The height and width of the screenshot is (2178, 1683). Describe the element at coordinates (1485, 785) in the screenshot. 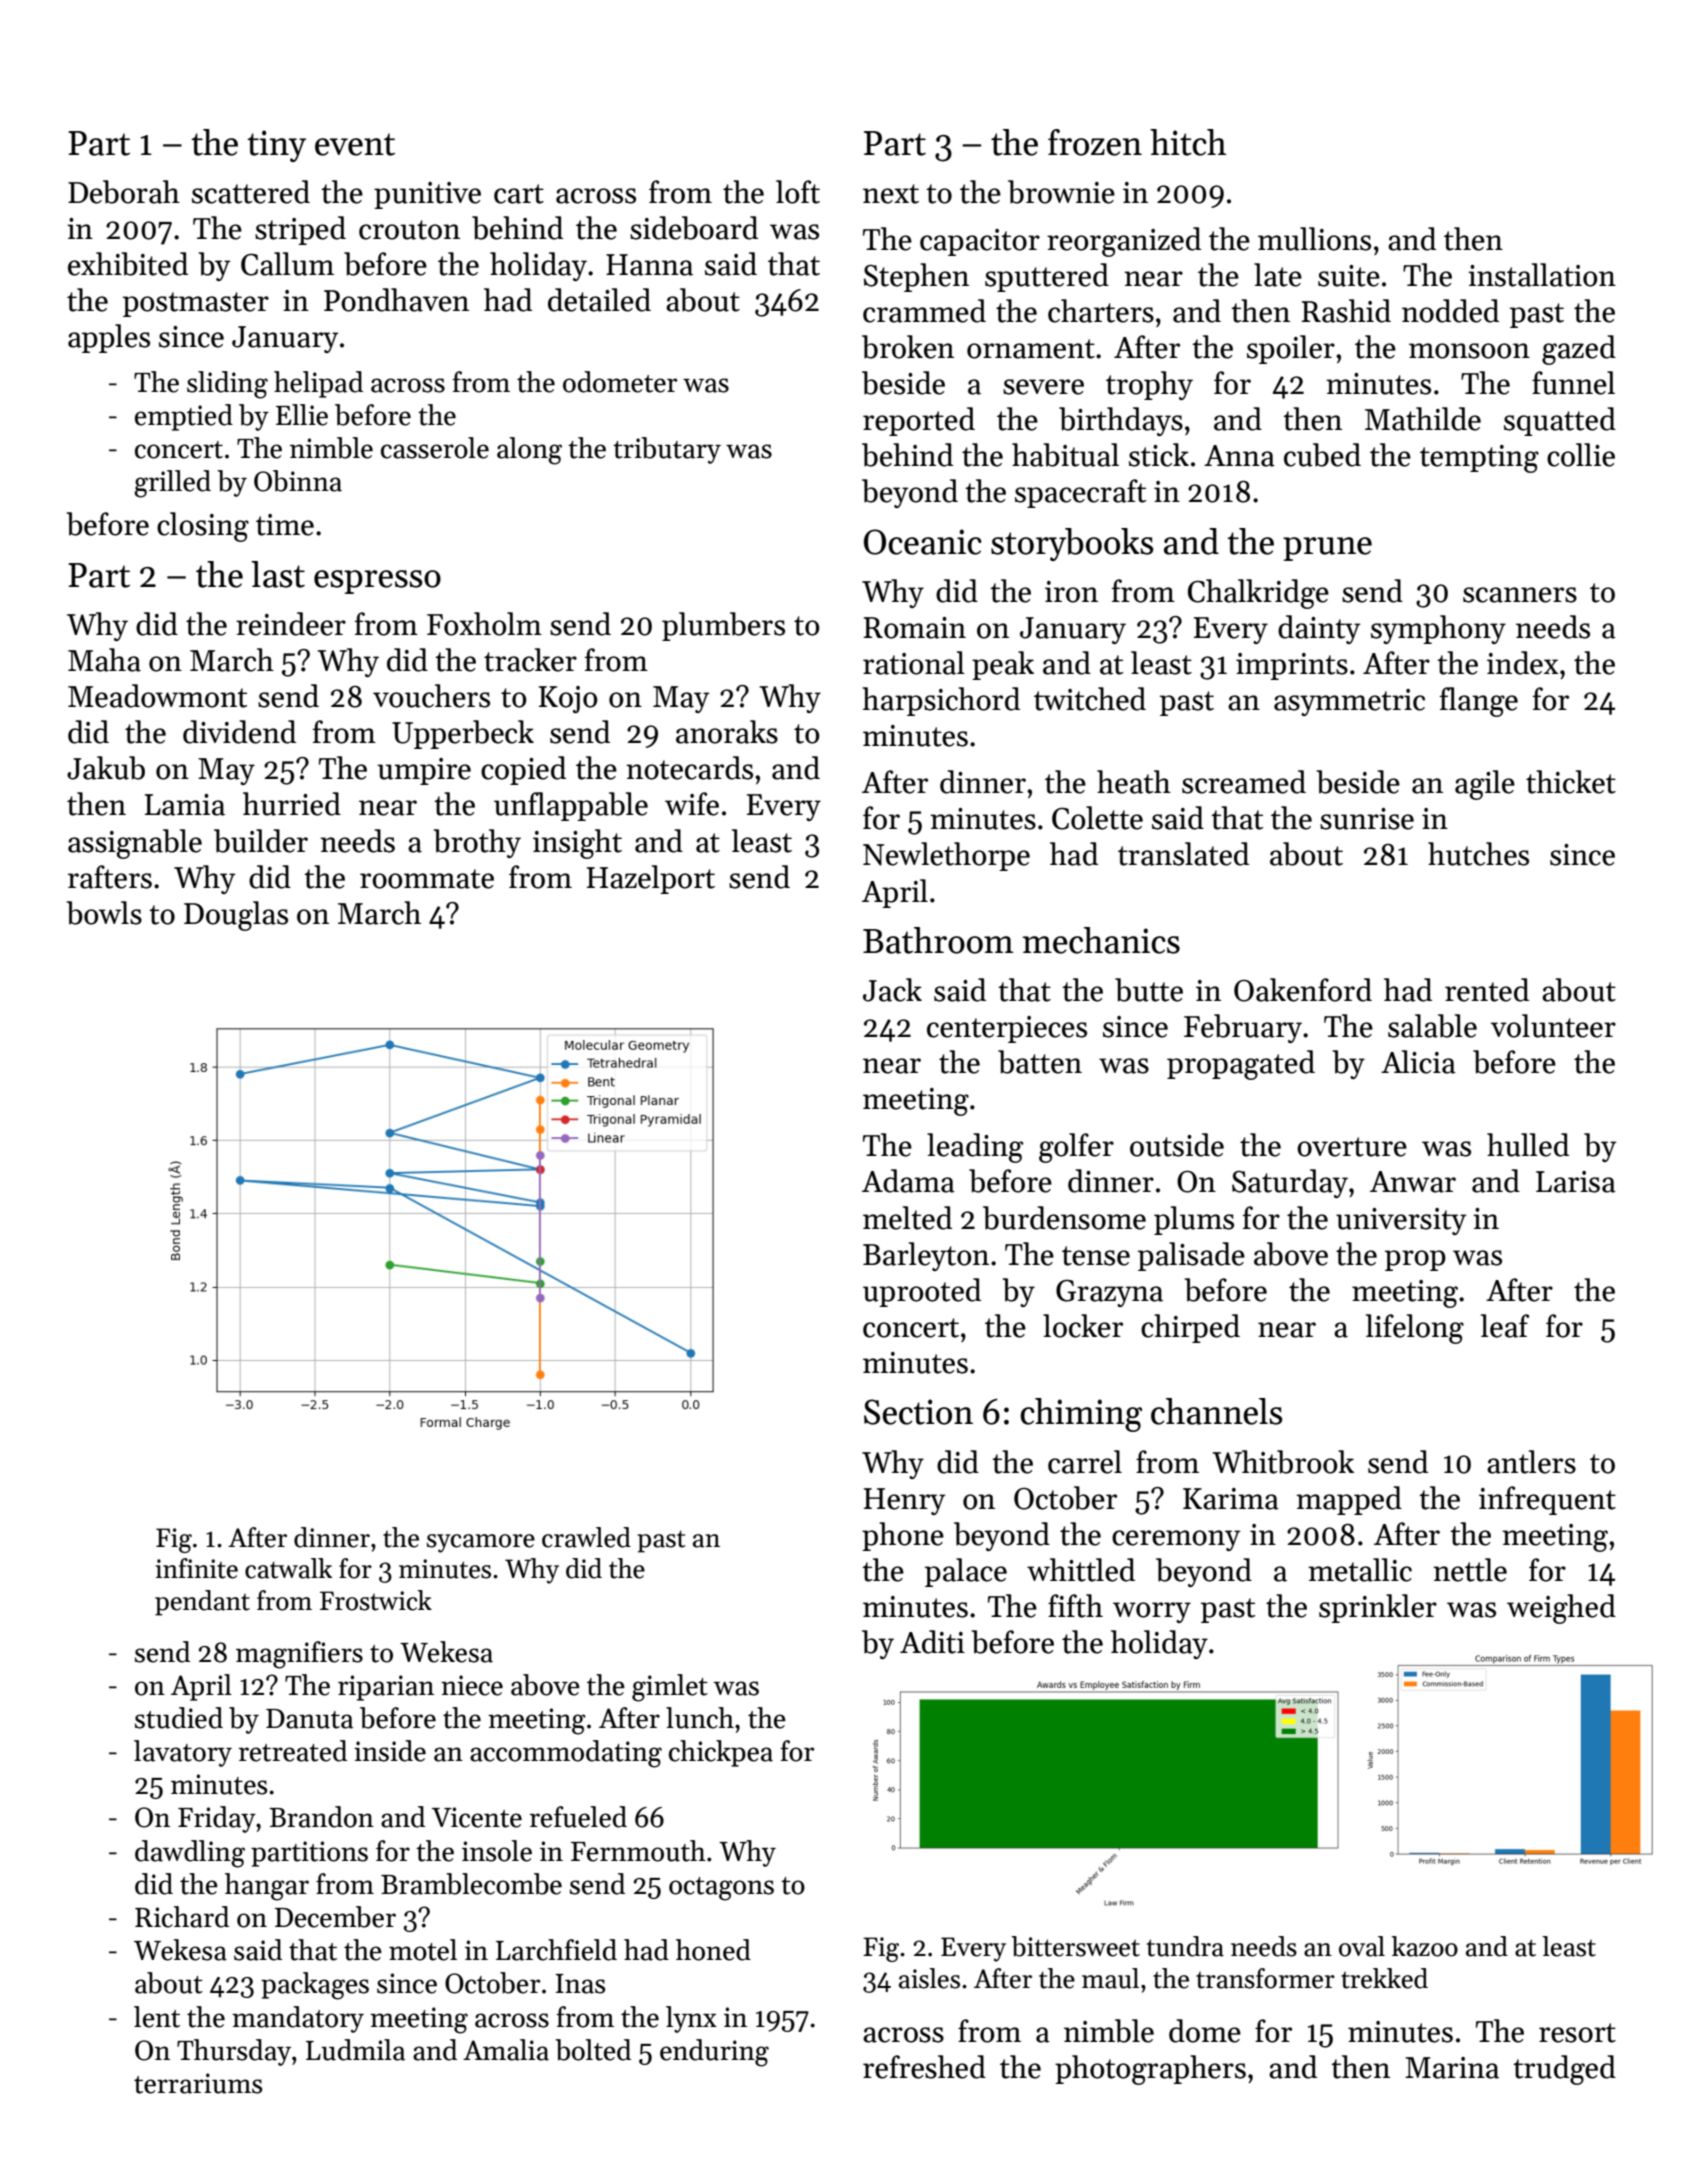

I see `agile` at that location.
